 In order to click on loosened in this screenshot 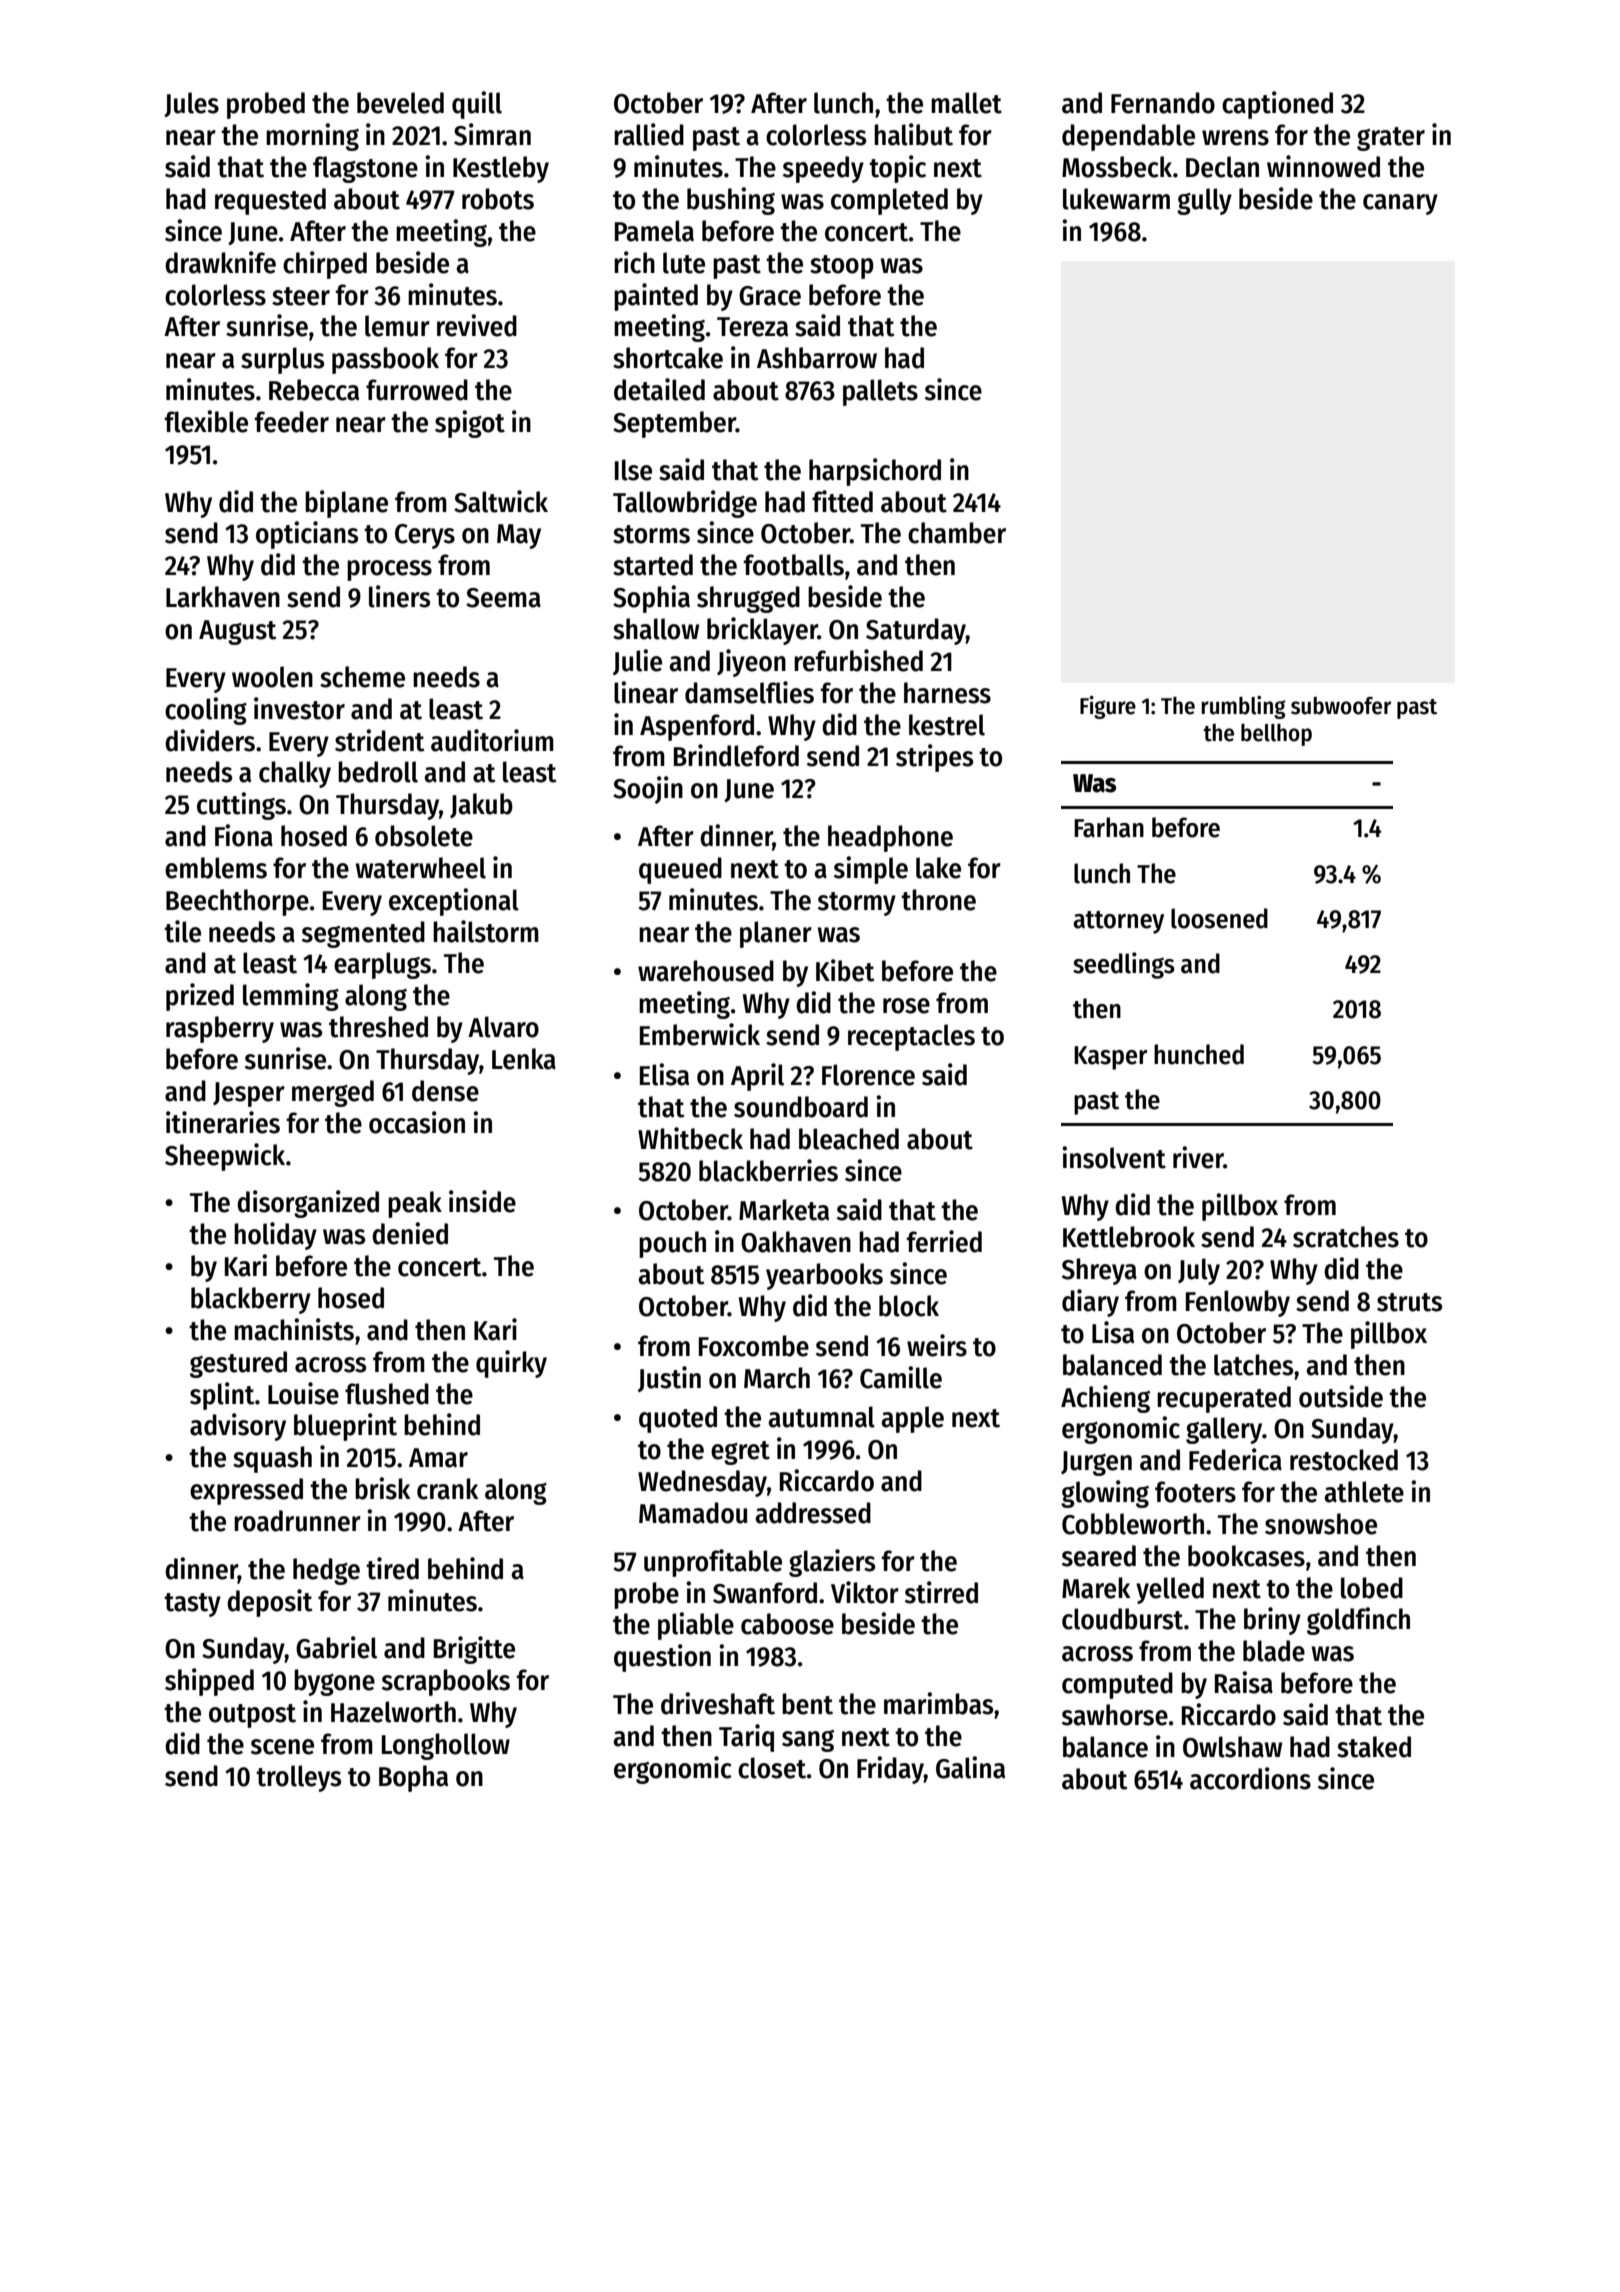, I will do `click(1219, 918)`.
